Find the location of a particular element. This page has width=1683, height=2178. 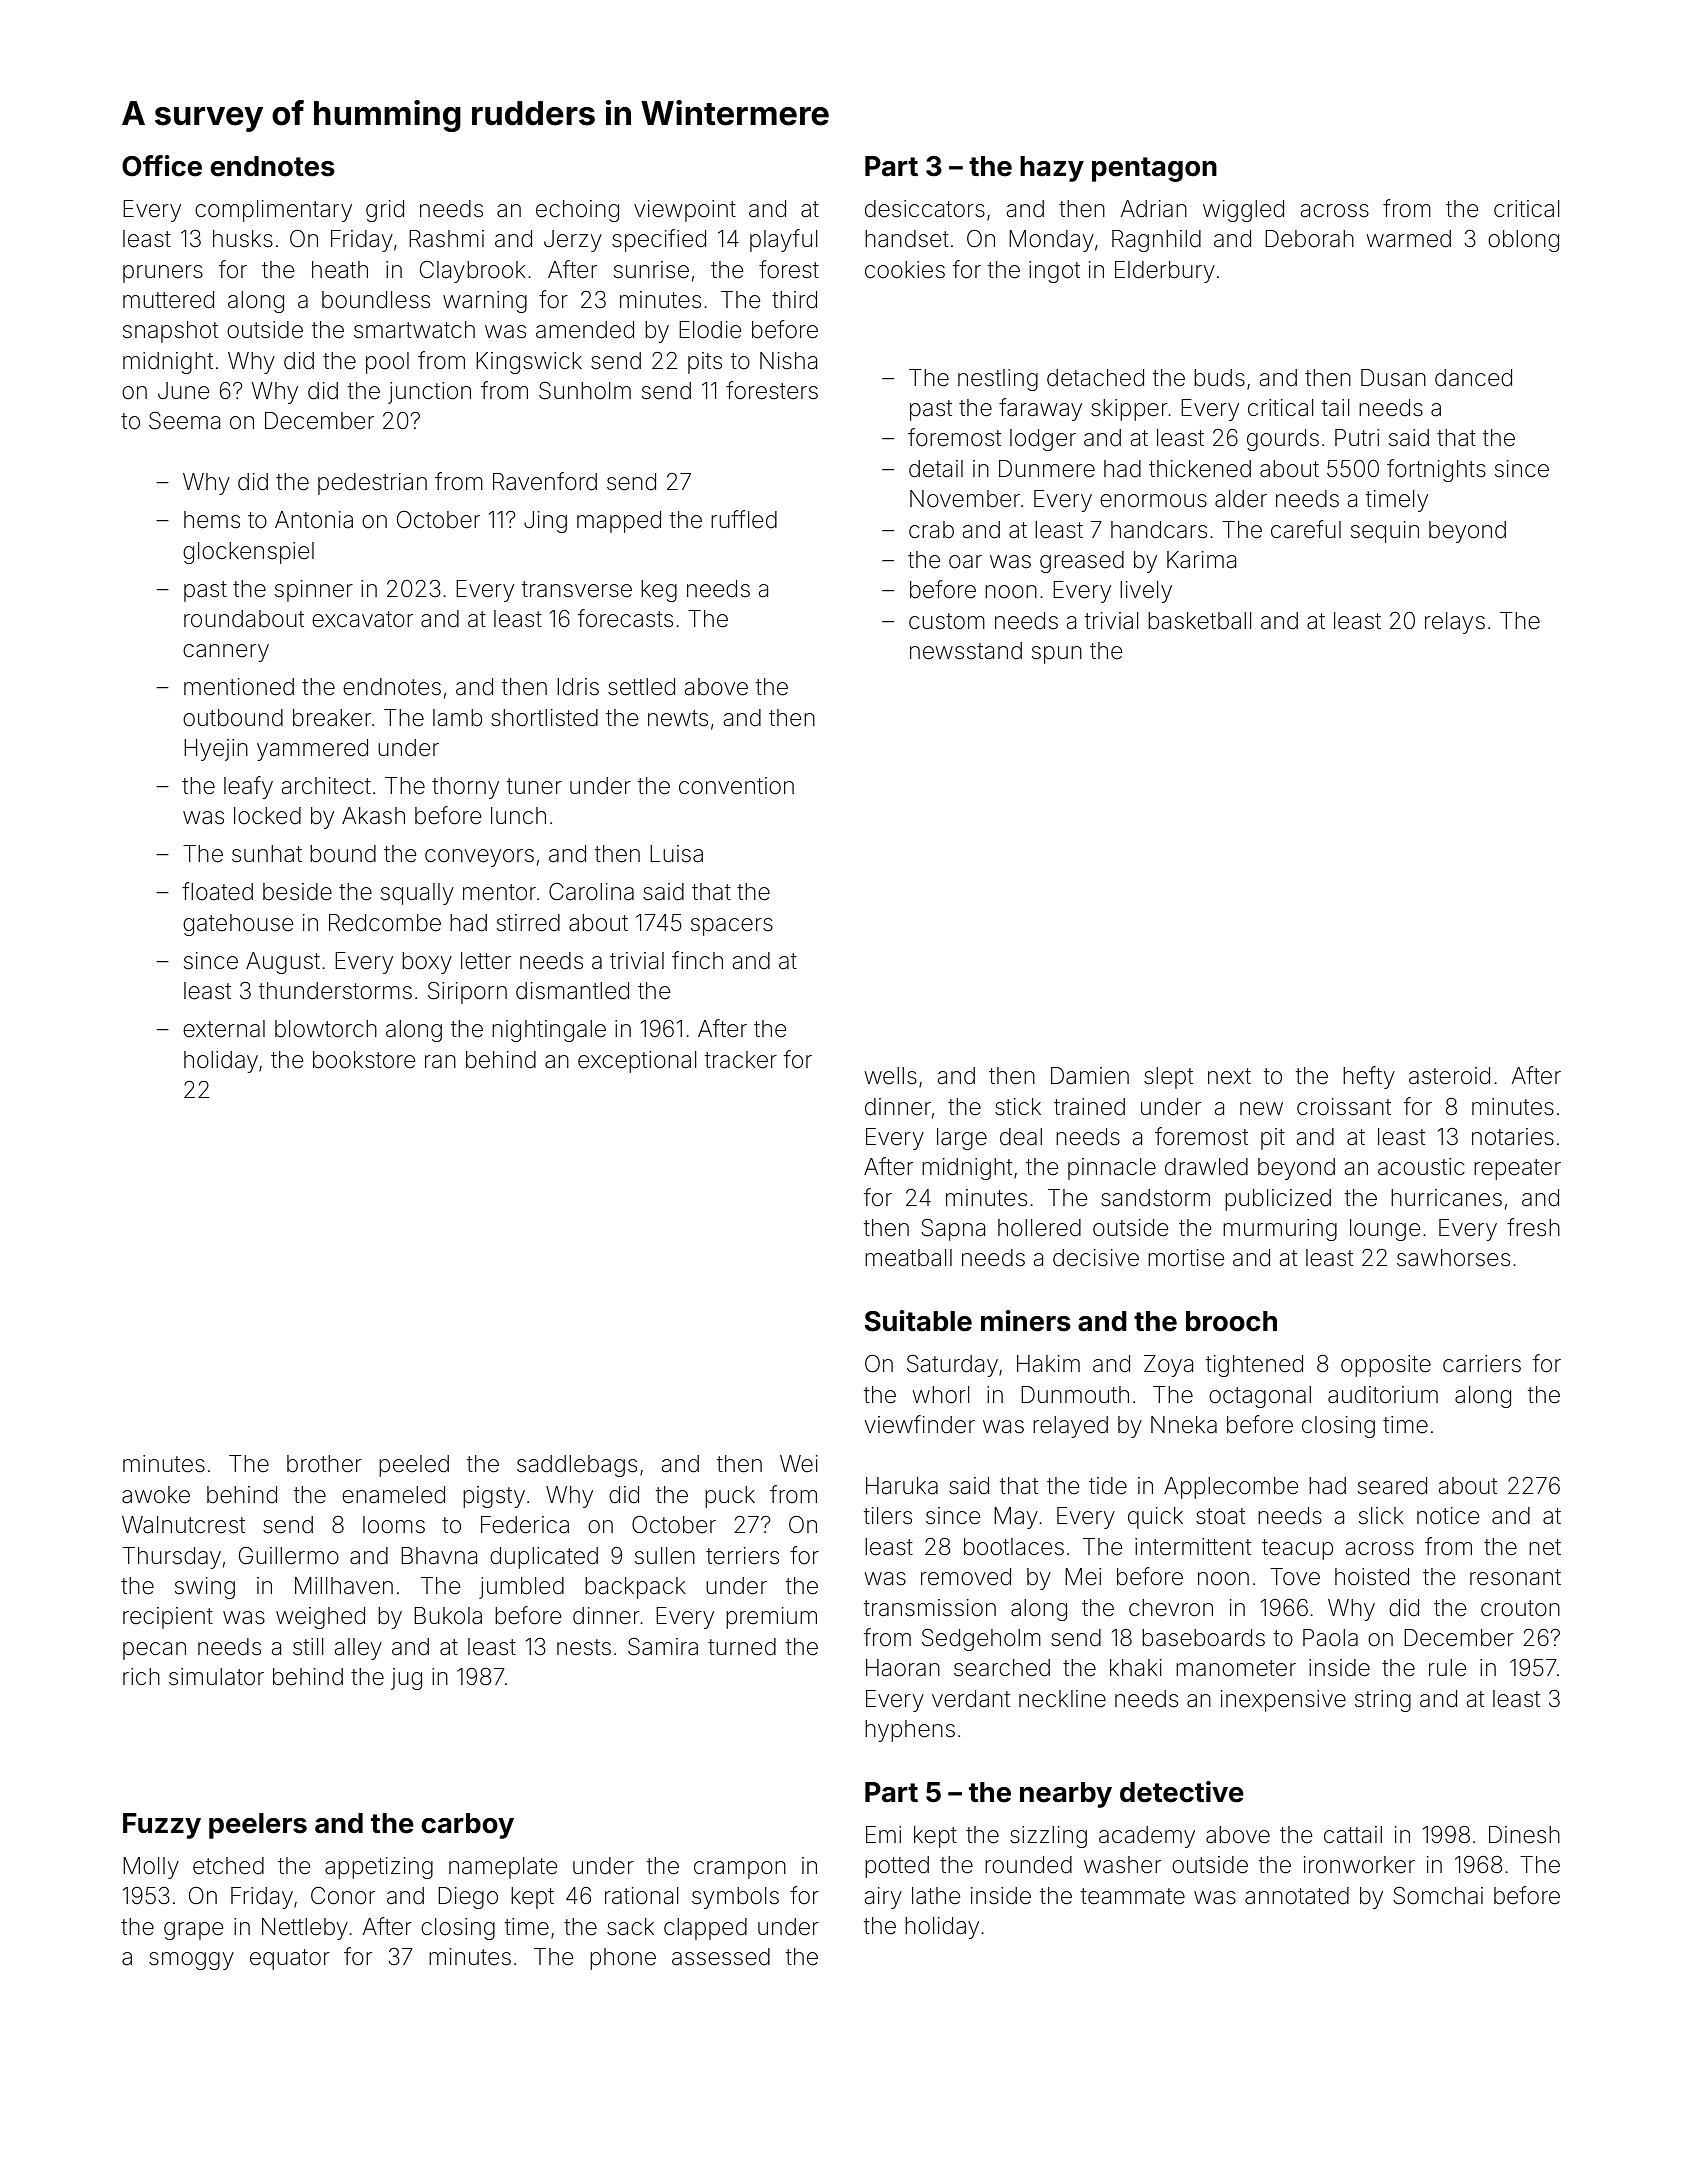

spun is located at coordinates (1057, 655).
